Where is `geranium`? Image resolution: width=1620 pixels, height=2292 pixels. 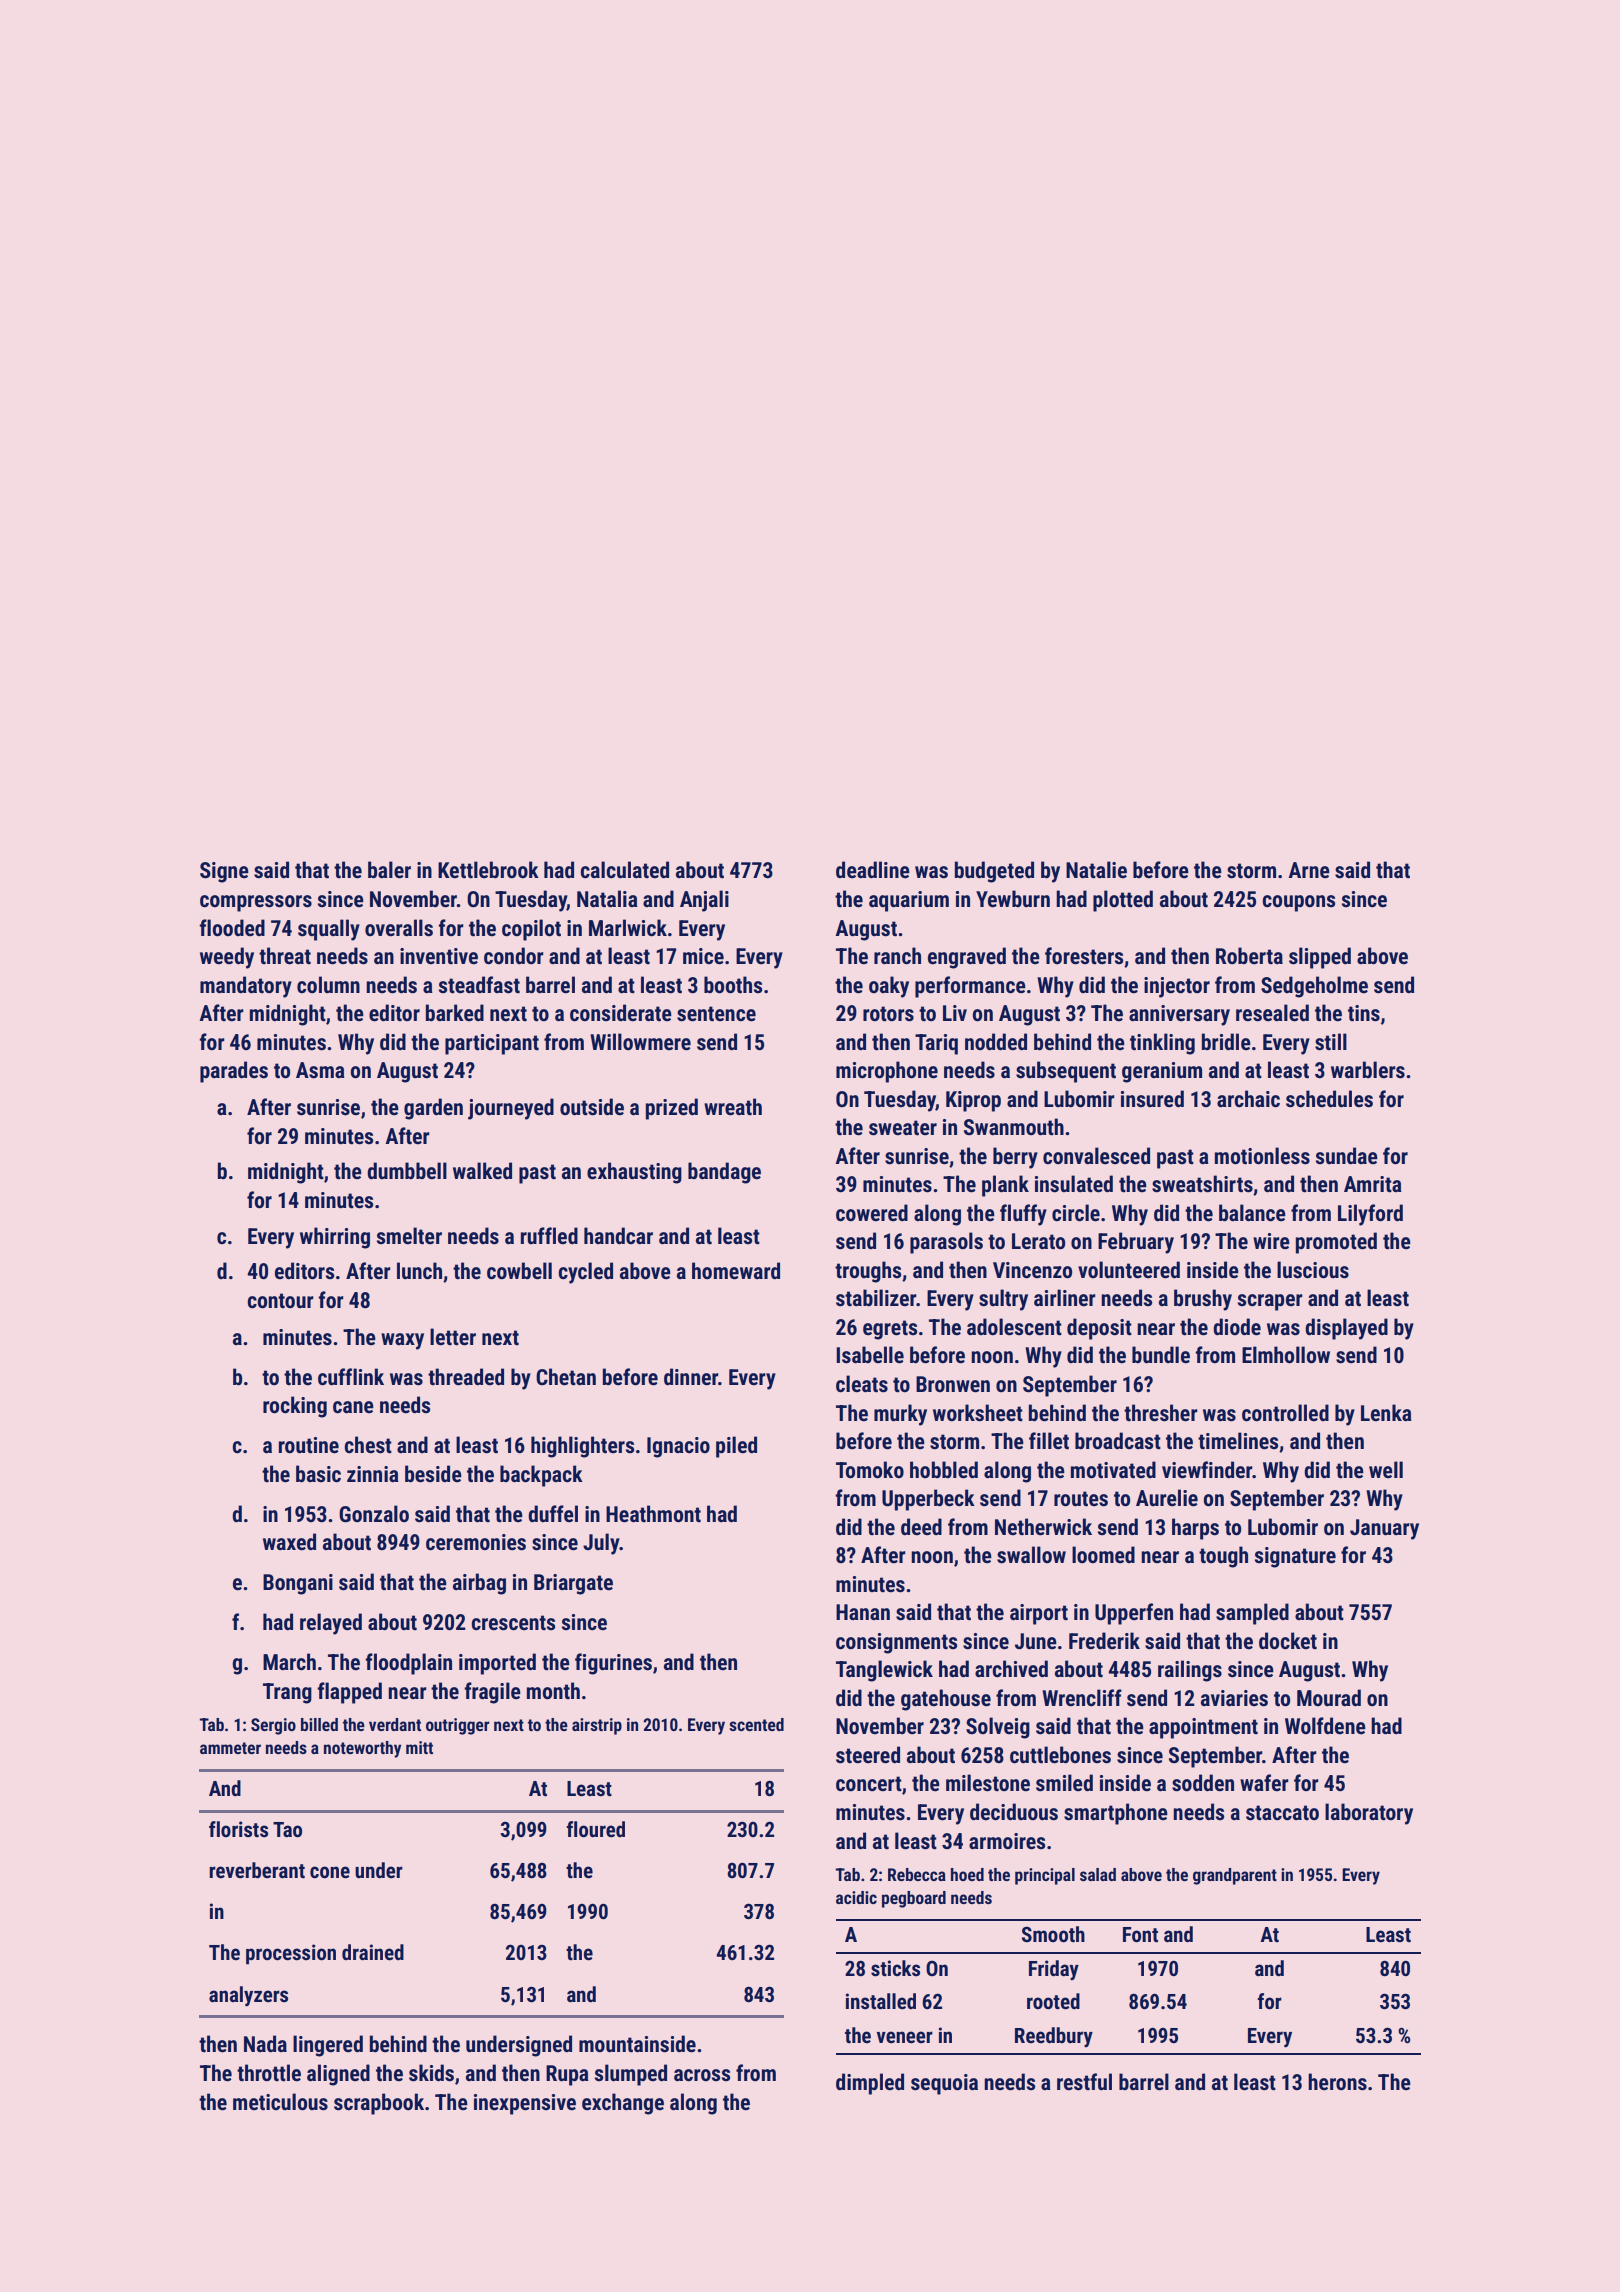 geranium is located at coordinates (1162, 1072).
